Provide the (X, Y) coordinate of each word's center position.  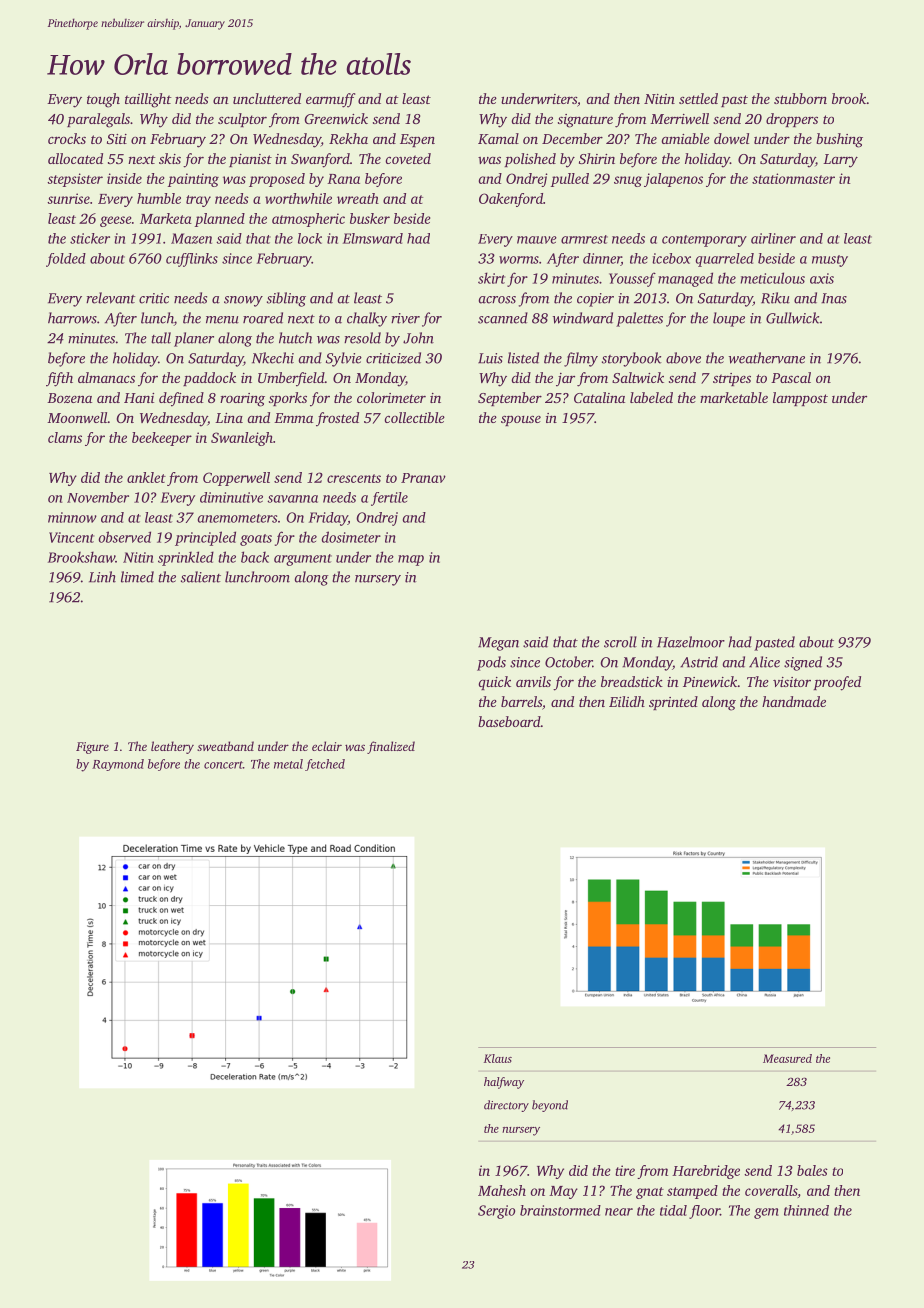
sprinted (673, 703)
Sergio (496, 1212)
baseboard (509, 721)
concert (223, 765)
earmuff (331, 100)
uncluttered (267, 98)
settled (698, 98)
